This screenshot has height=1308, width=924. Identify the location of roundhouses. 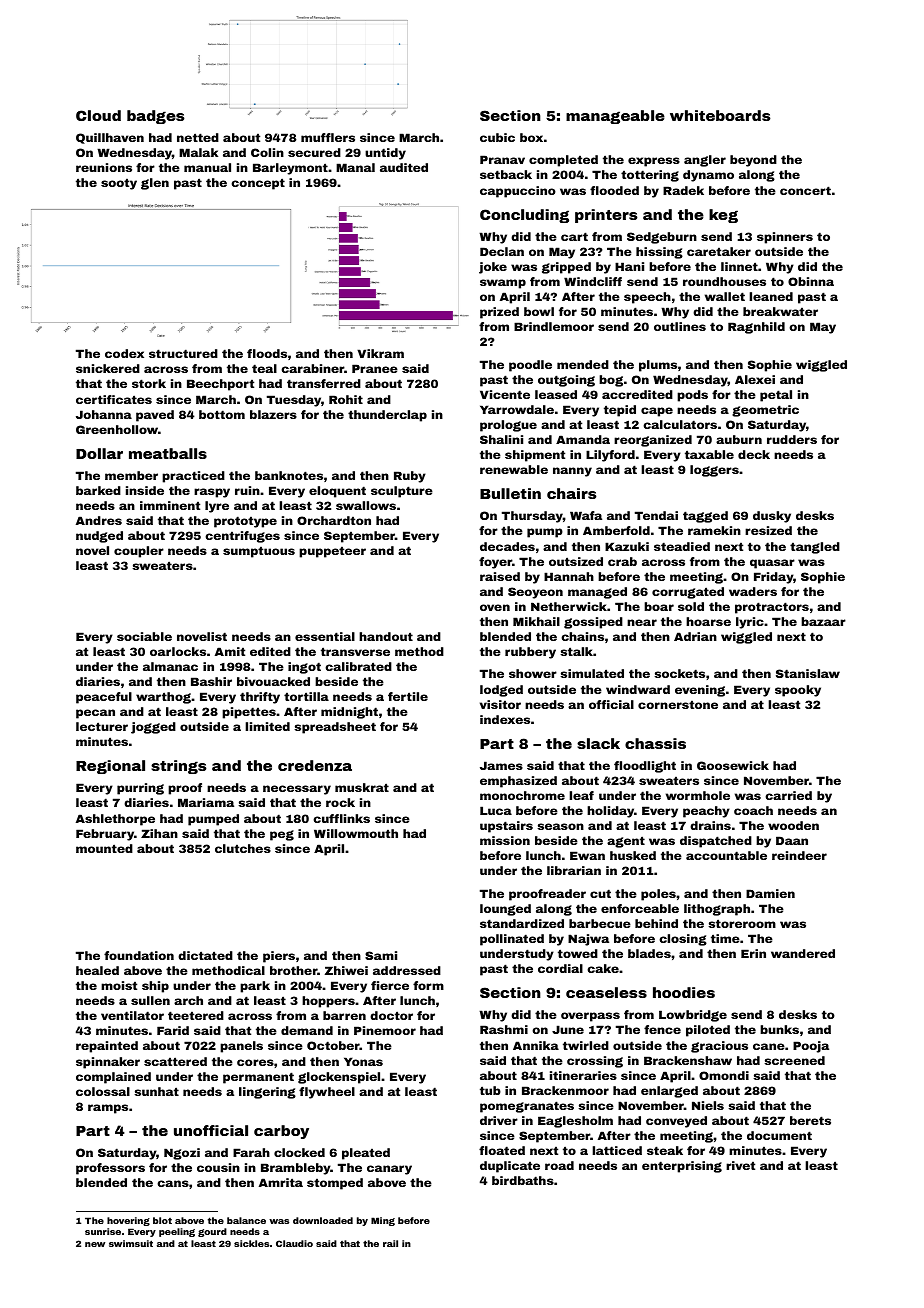
(724, 281).
